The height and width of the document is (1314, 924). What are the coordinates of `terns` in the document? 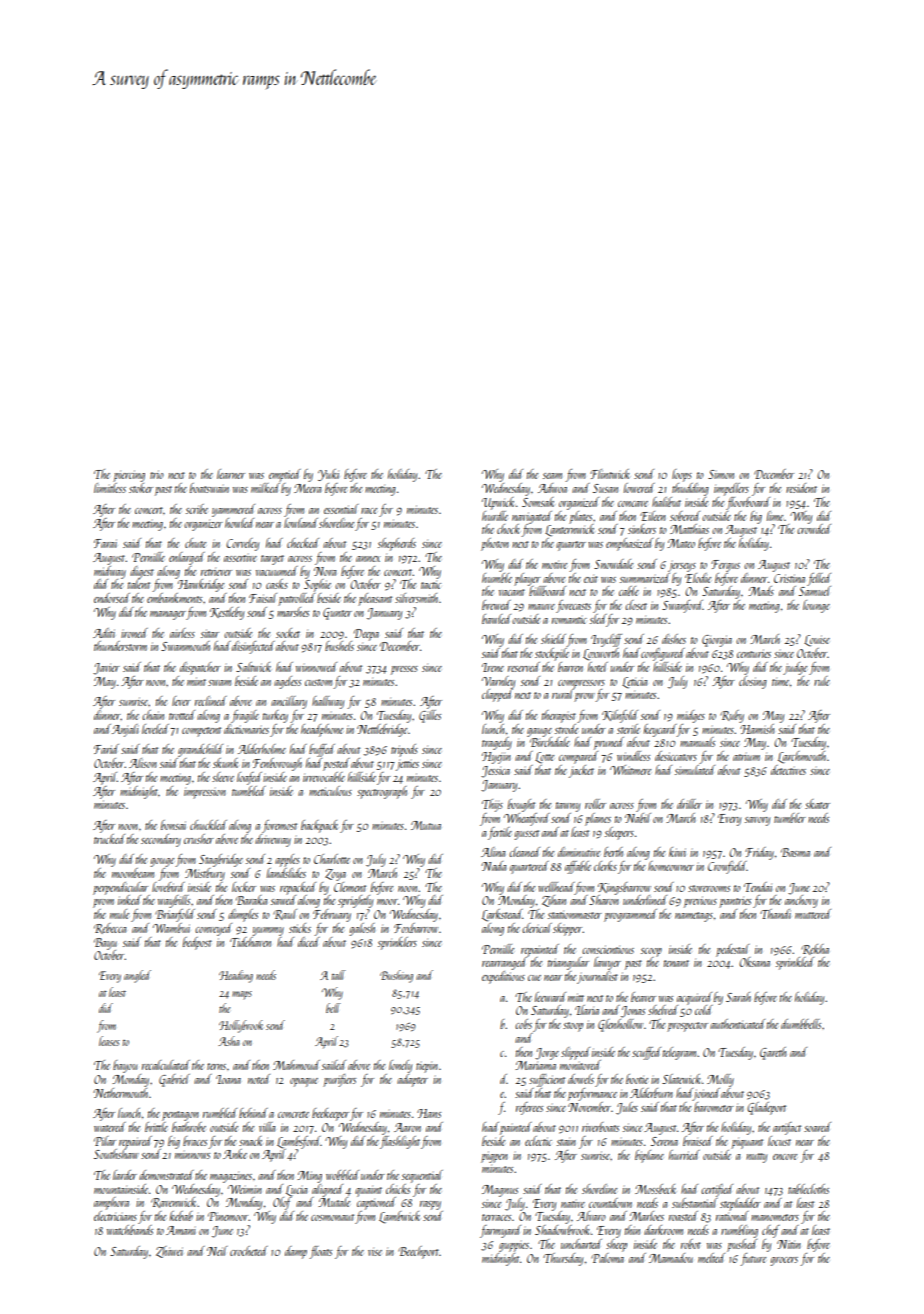 It's located at (216, 1066).
